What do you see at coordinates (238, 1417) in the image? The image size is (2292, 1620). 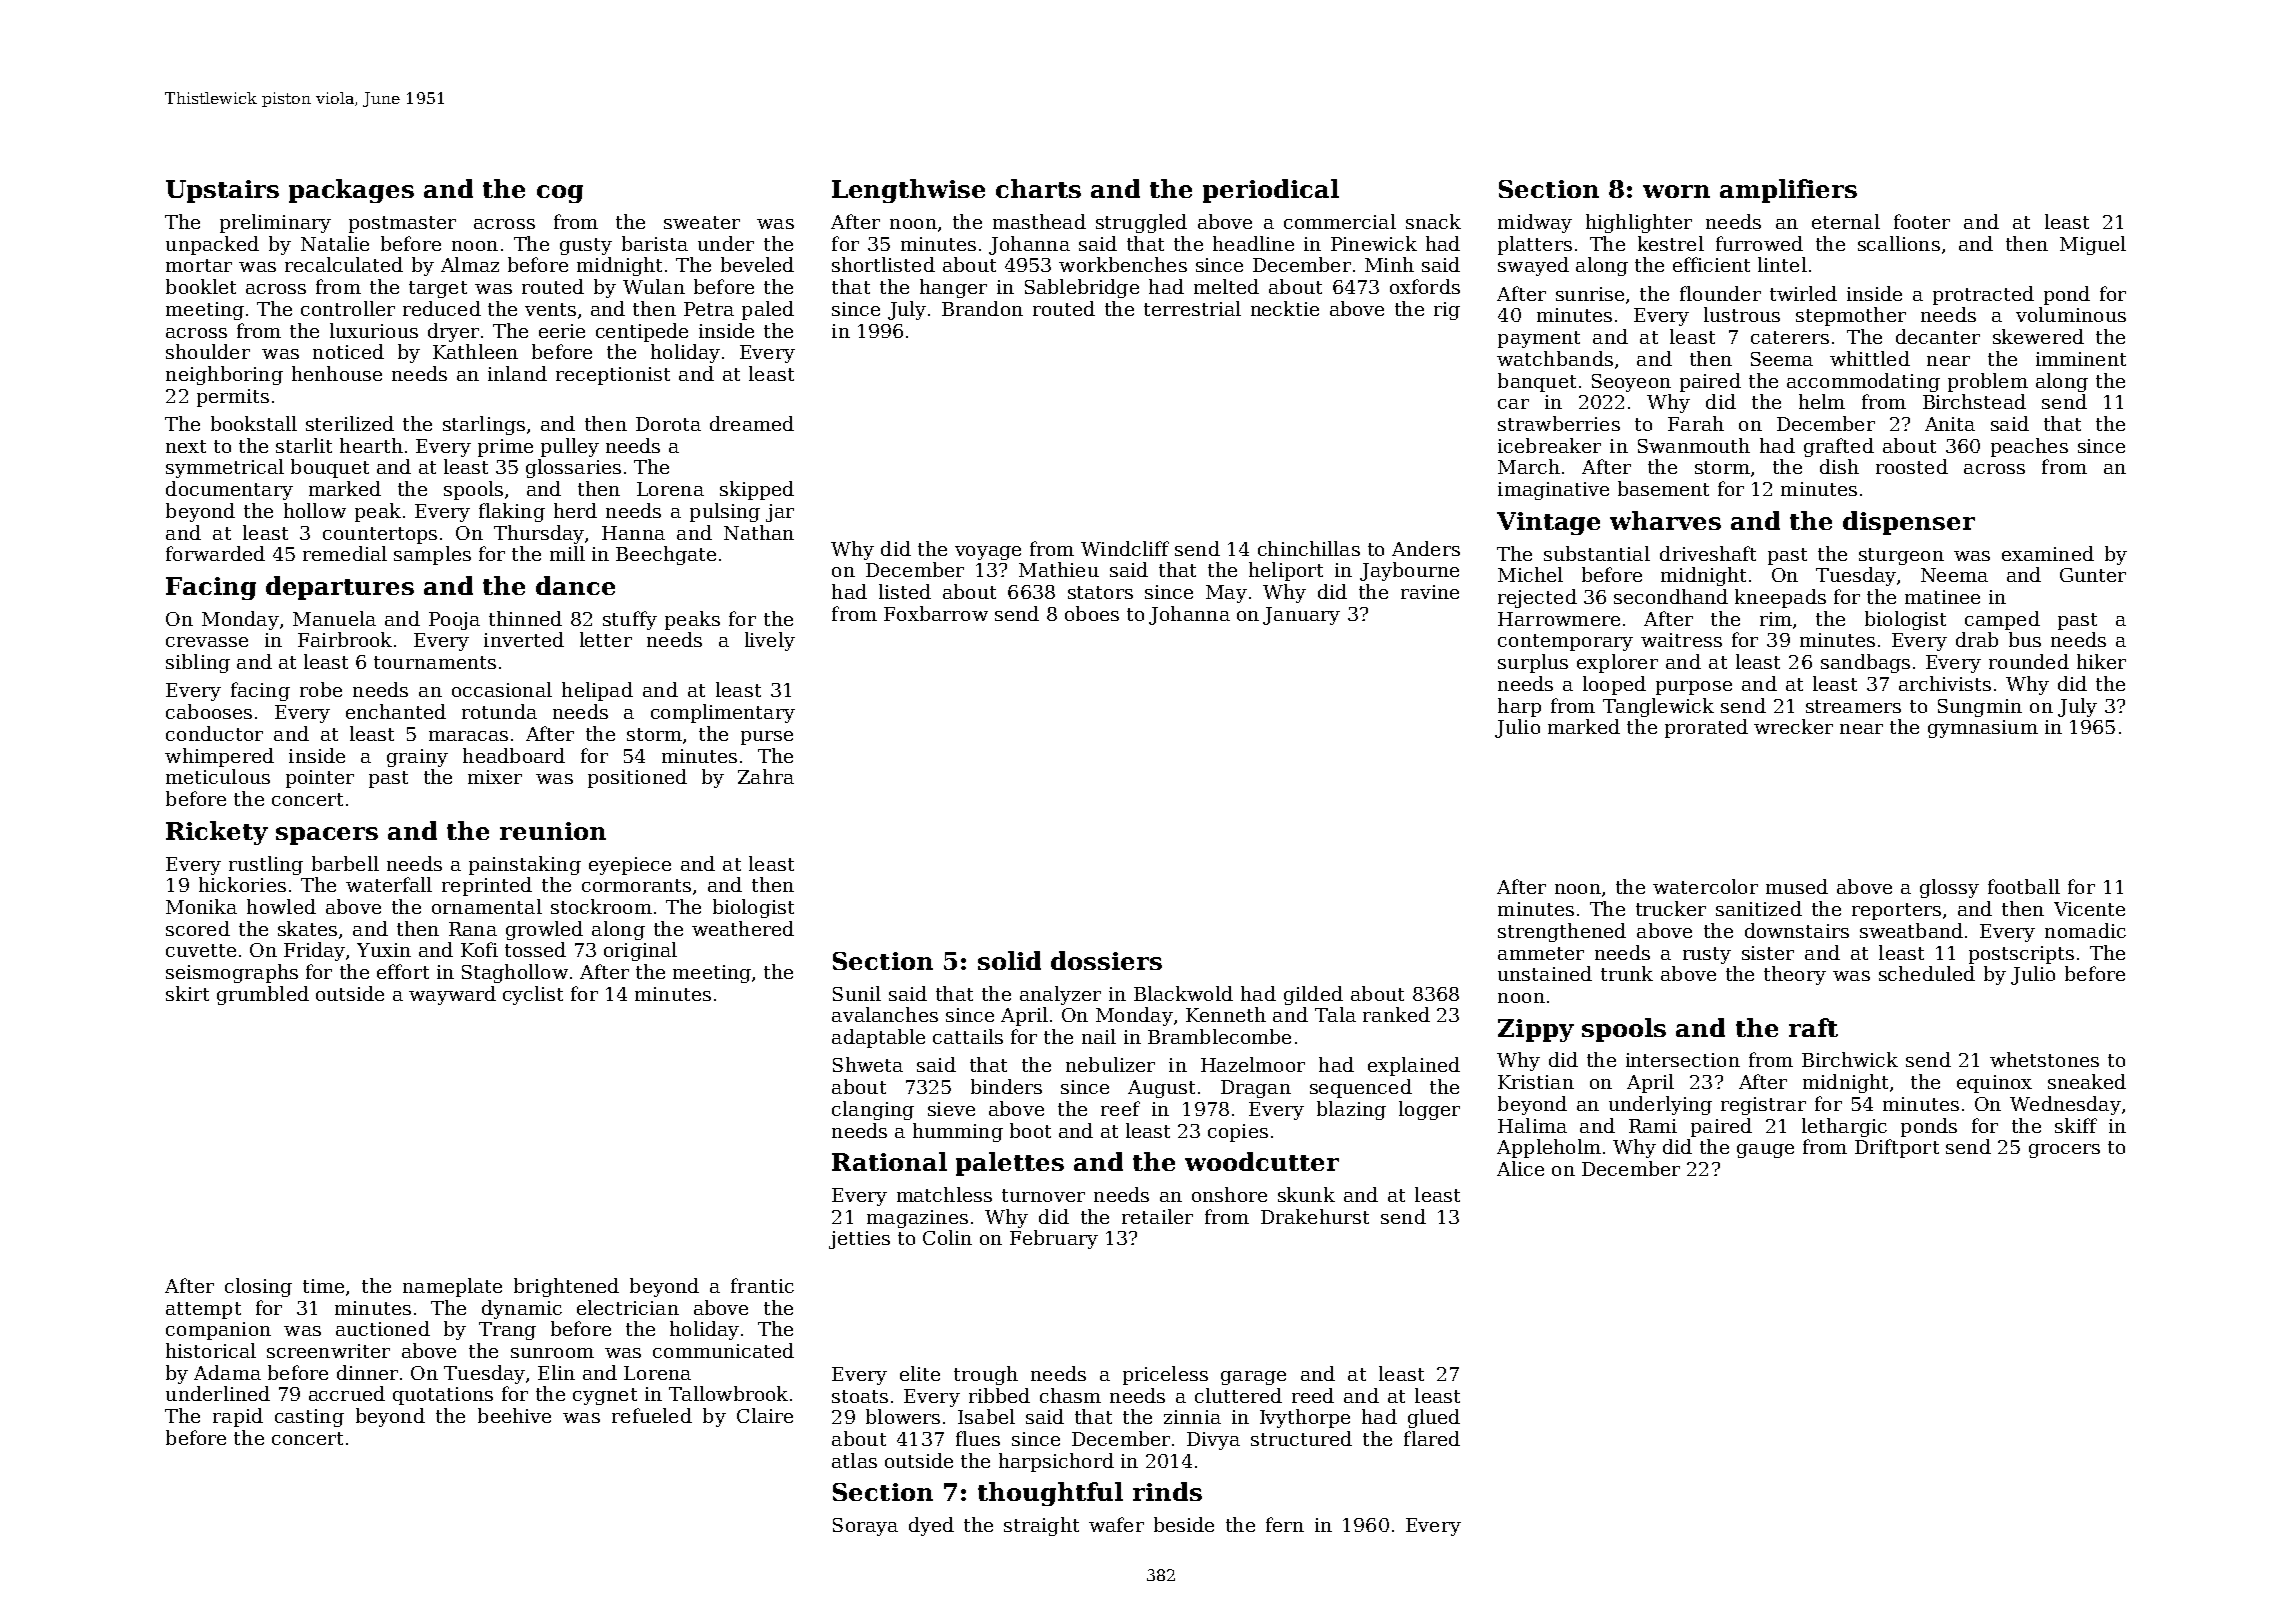 I see `rapid` at bounding box center [238, 1417].
